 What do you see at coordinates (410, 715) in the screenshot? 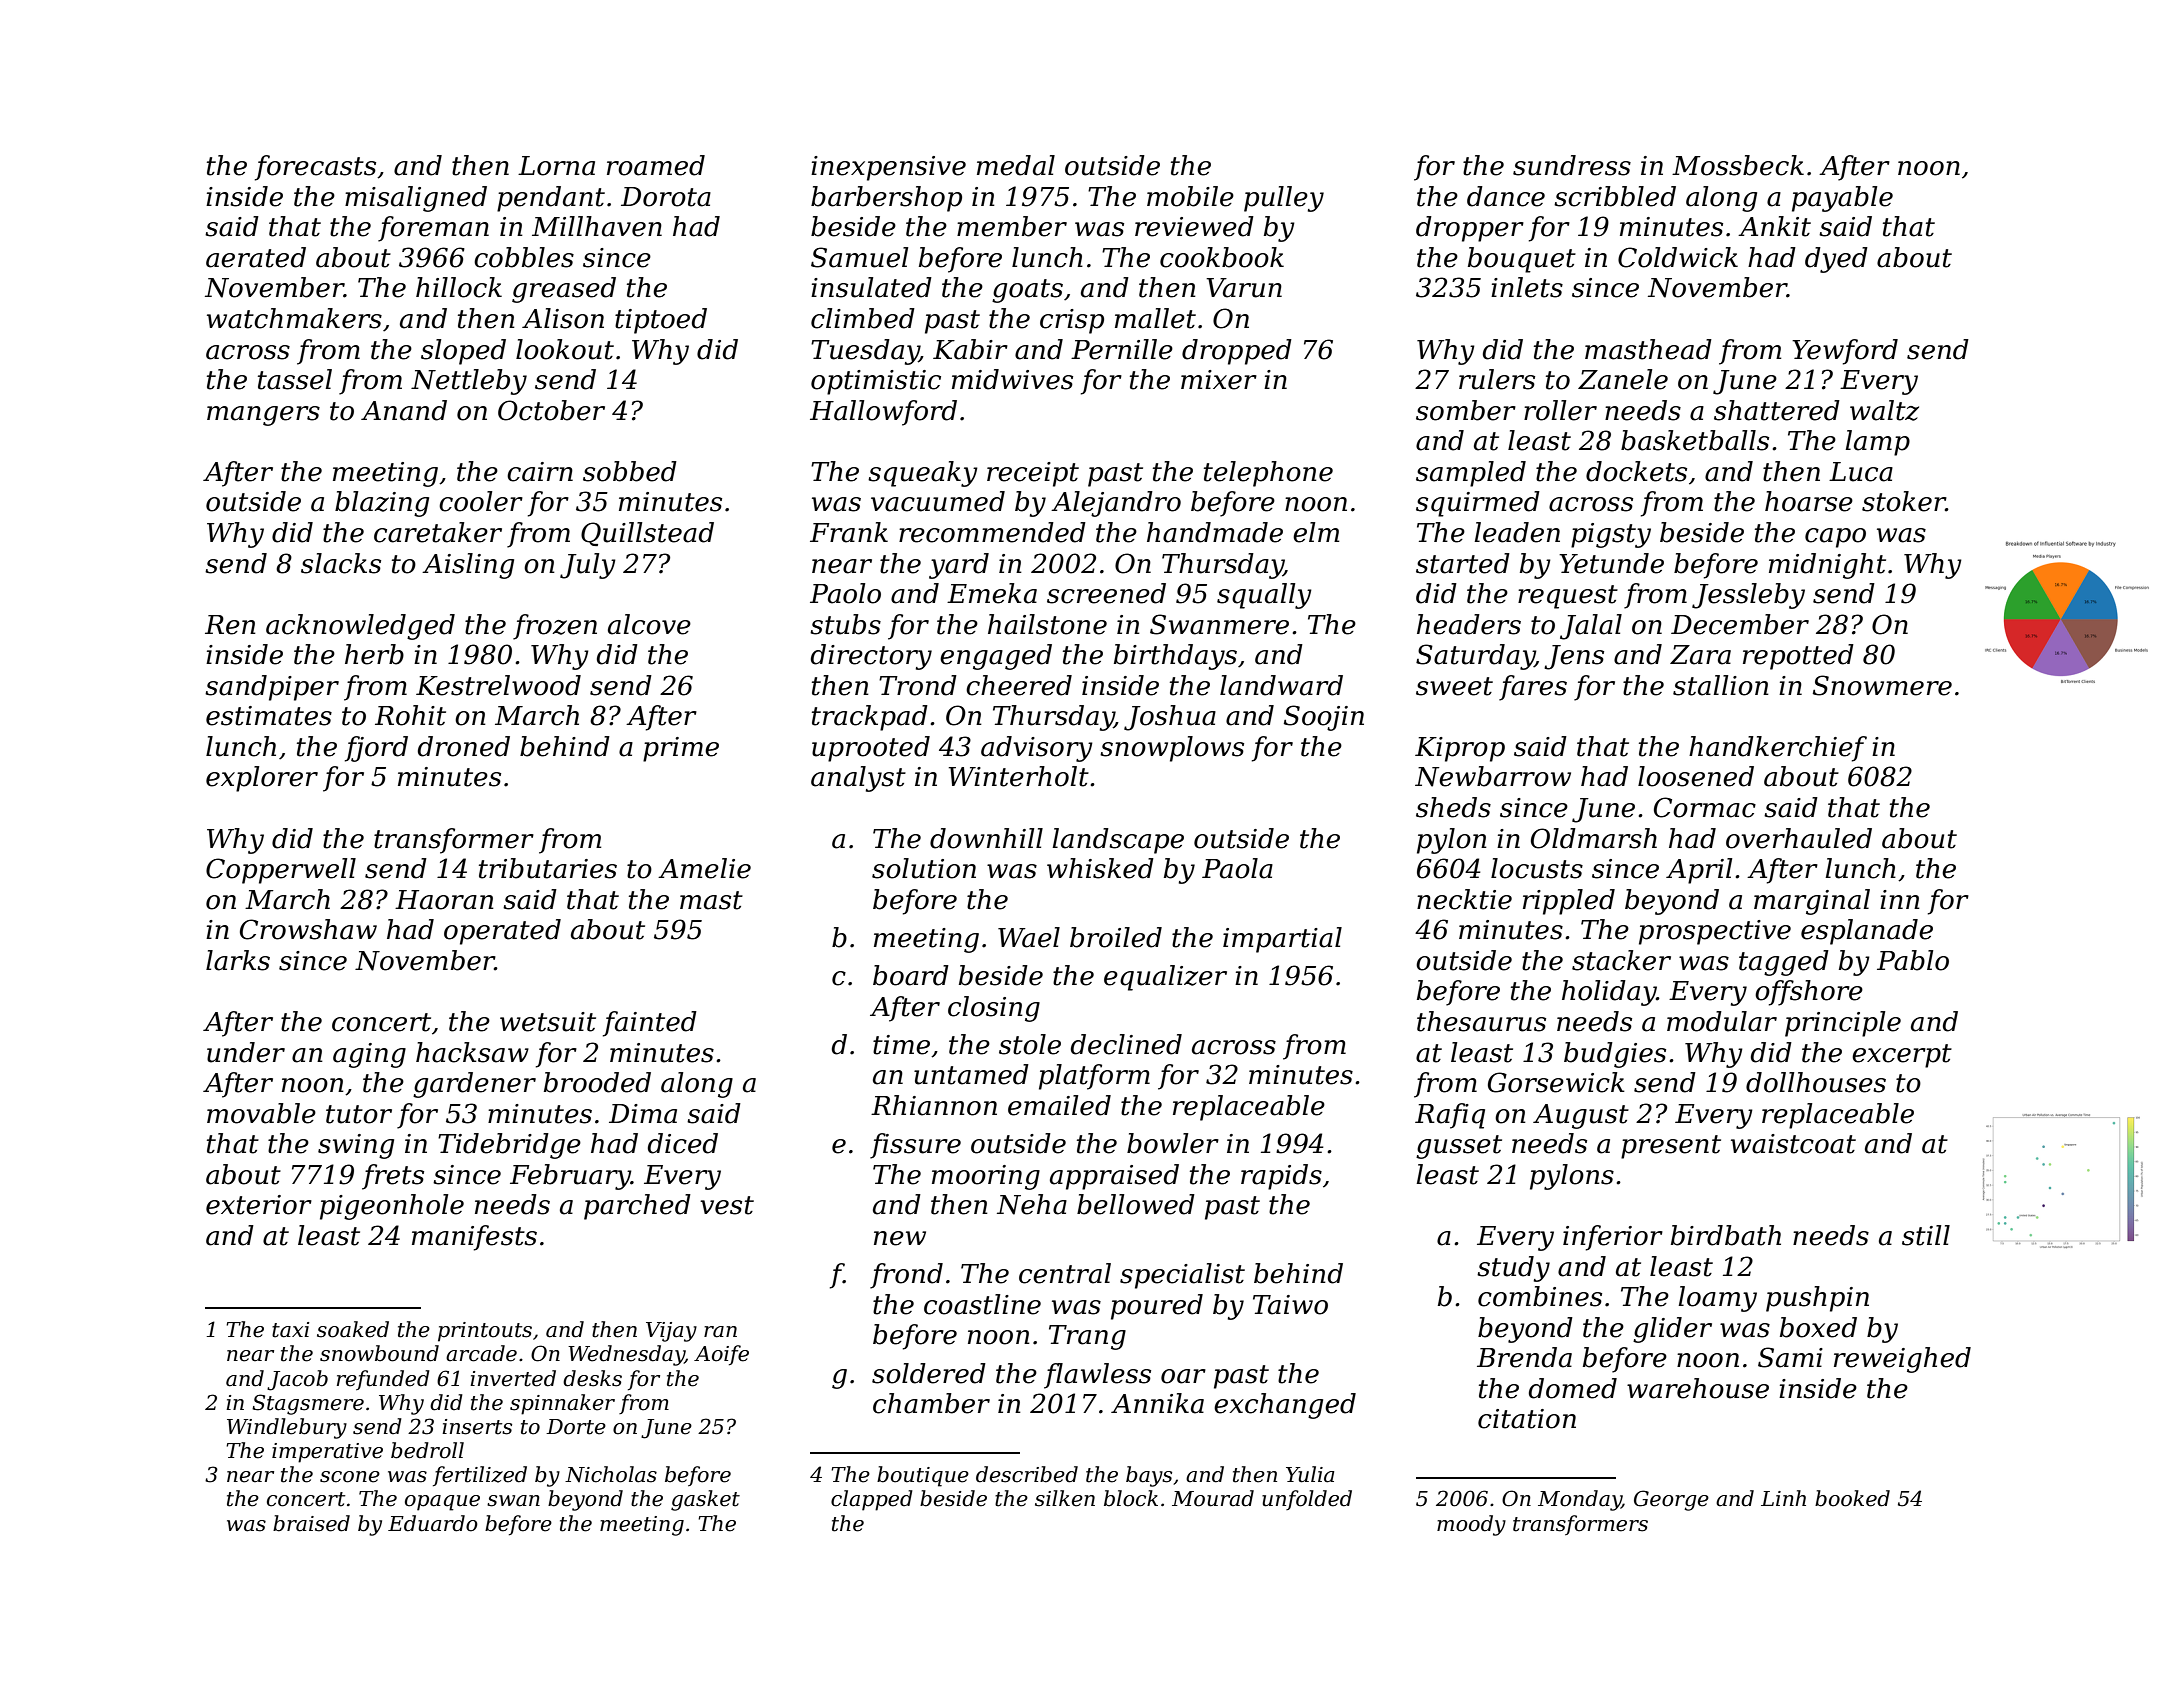
I see `Rohit` at bounding box center [410, 715].
